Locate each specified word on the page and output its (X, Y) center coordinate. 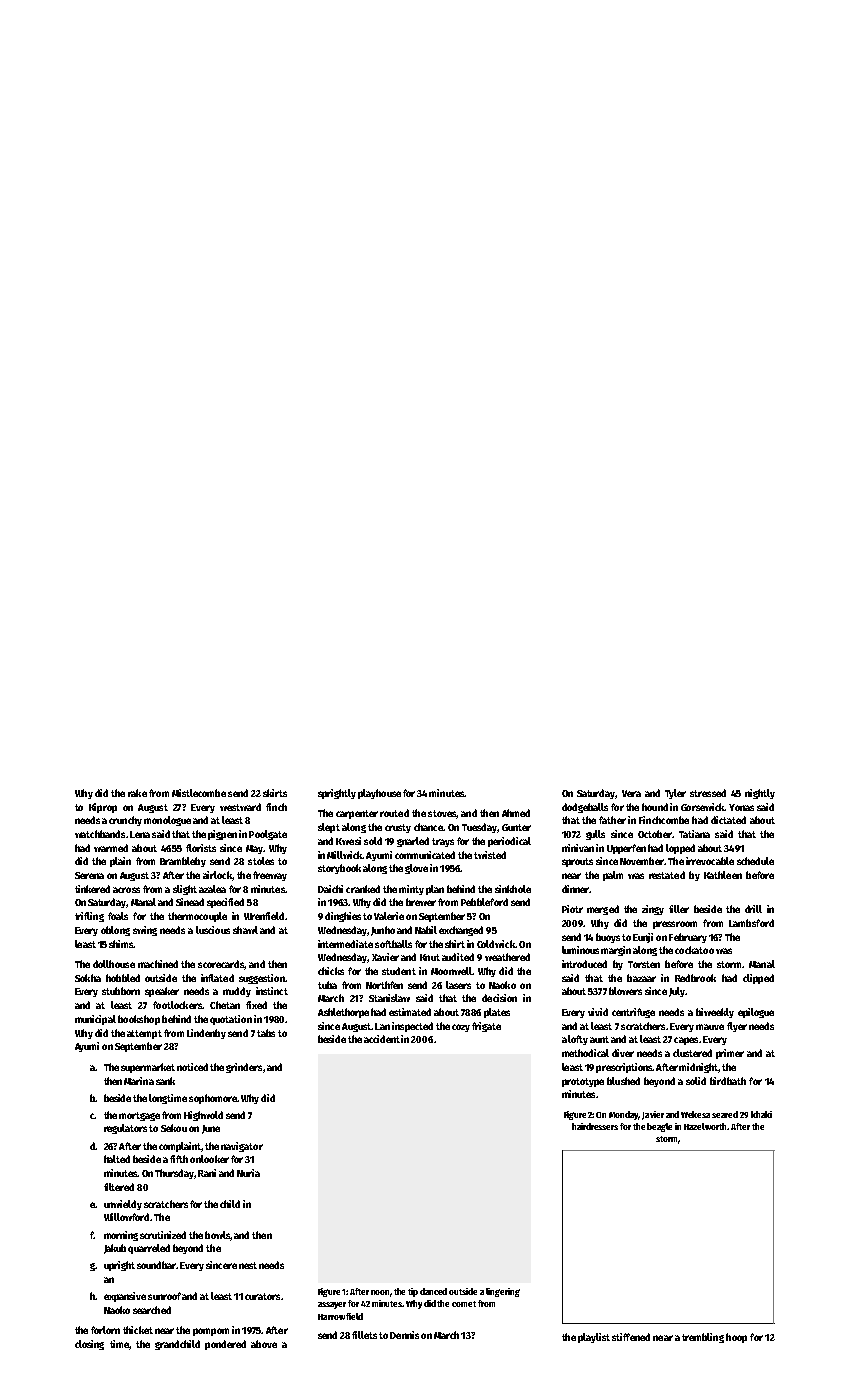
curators (262, 1296)
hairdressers (595, 1126)
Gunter (516, 827)
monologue (167, 821)
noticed (192, 1067)
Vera (631, 793)
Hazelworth (705, 1126)
